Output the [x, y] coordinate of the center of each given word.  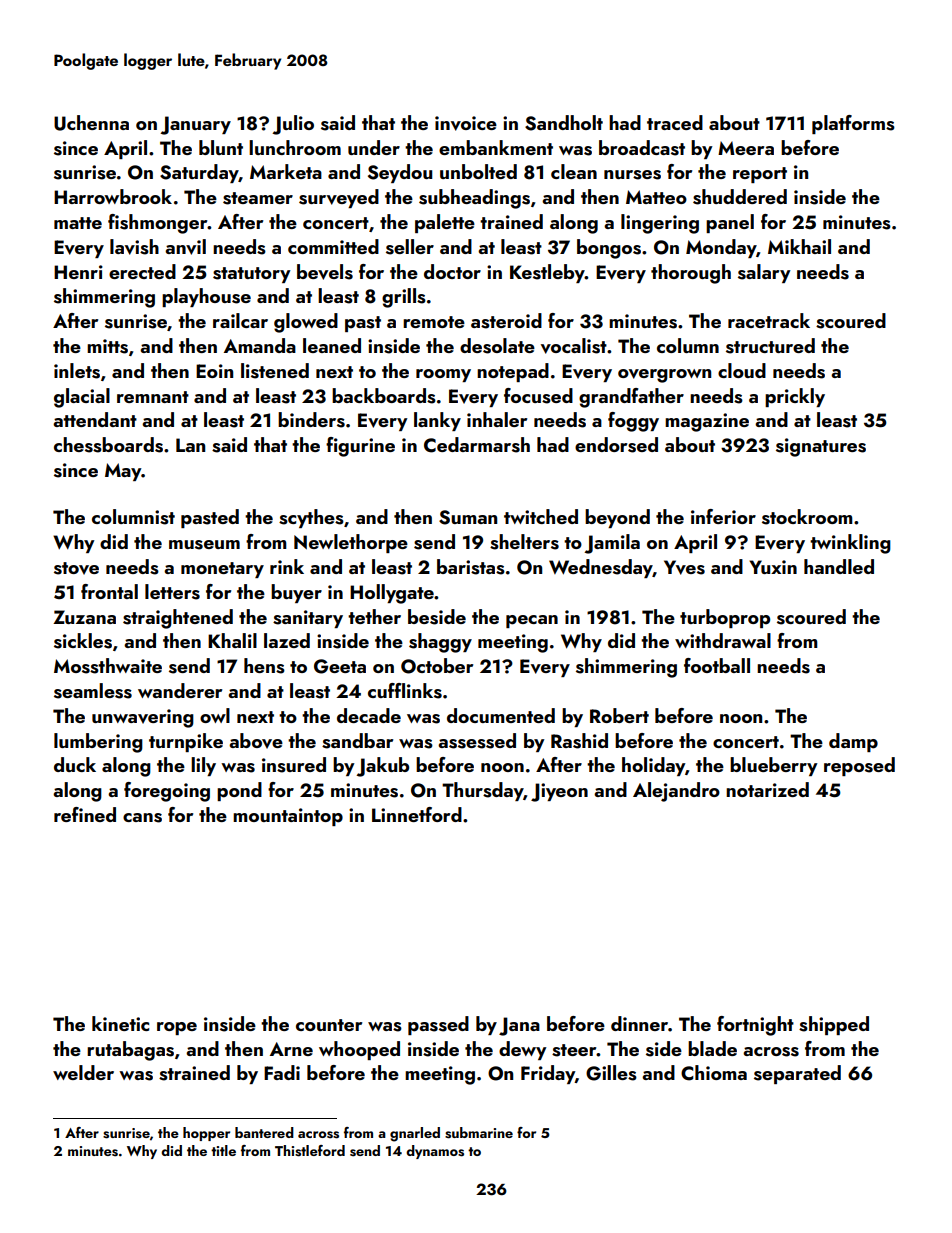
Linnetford [417, 814]
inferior [723, 516]
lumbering [98, 743]
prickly [795, 397]
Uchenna [91, 123]
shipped [834, 1025]
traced [675, 122]
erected [142, 271]
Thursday [483, 791]
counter [329, 1025]
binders [311, 420]
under [374, 147]
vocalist [574, 346]
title [223, 1150]
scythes [311, 518]
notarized [767, 789]
